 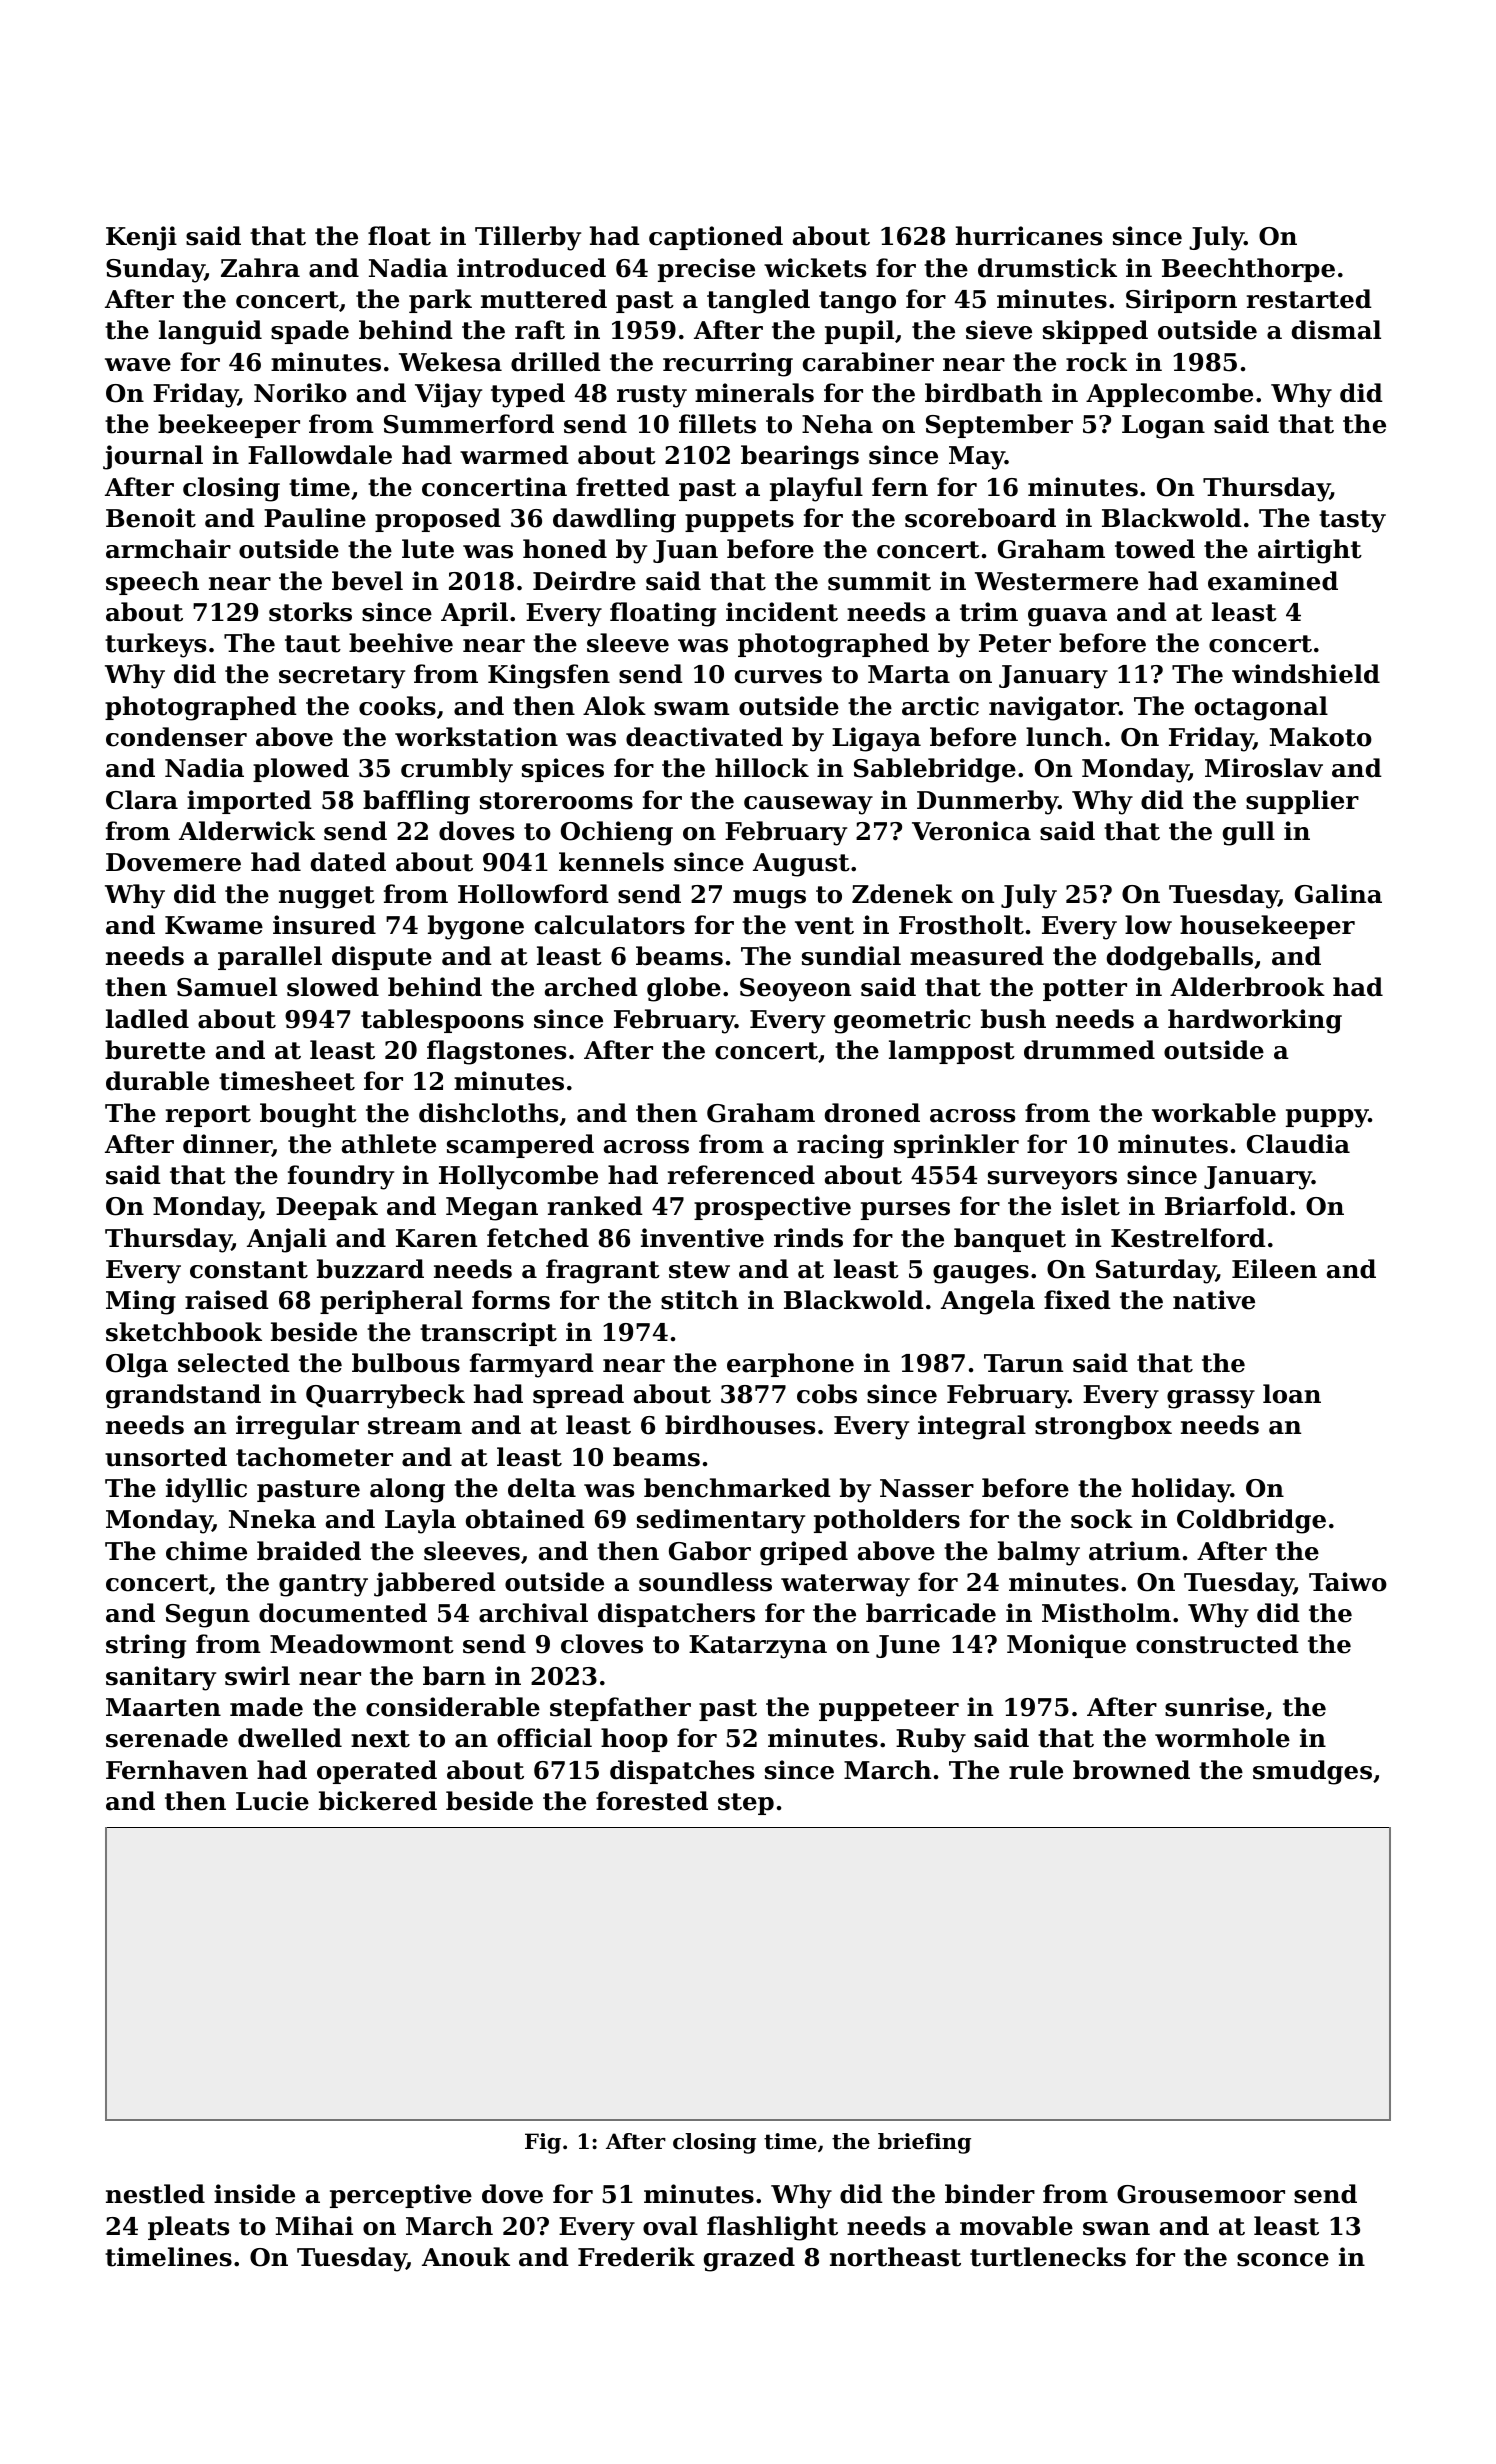 What do you see at coordinates (1267, 927) in the page?
I see `housekeeper` at bounding box center [1267, 927].
